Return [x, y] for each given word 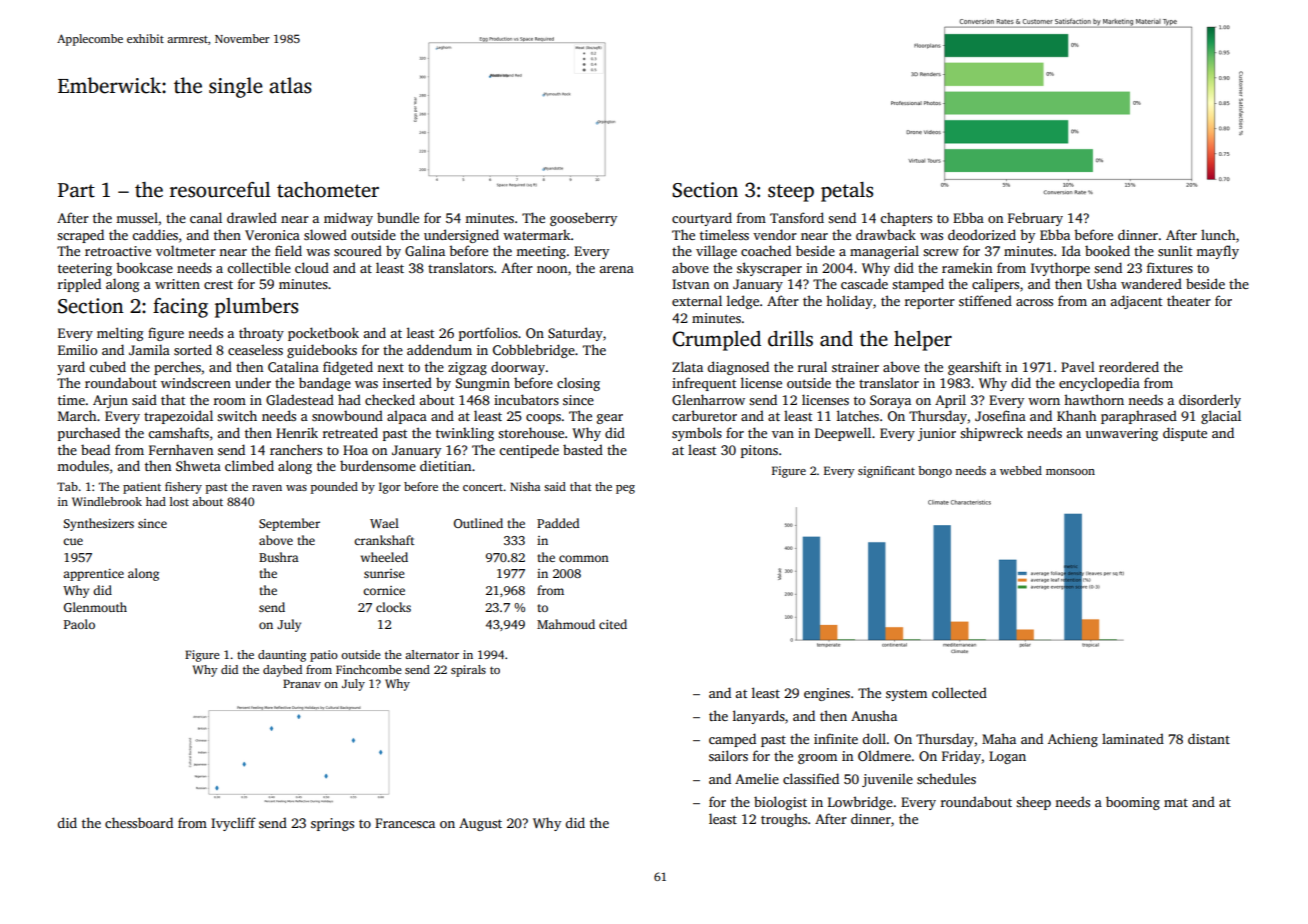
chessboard [139, 822]
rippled [79, 285]
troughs [784, 820]
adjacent [1136, 302]
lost [179, 501]
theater [1189, 300]
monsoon [1070, 472]
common [584, 558]
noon [552, 269]
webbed [1021, 470]
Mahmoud [566, 624]
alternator [432, 654]
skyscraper [769, 269]
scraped [80, 236]
